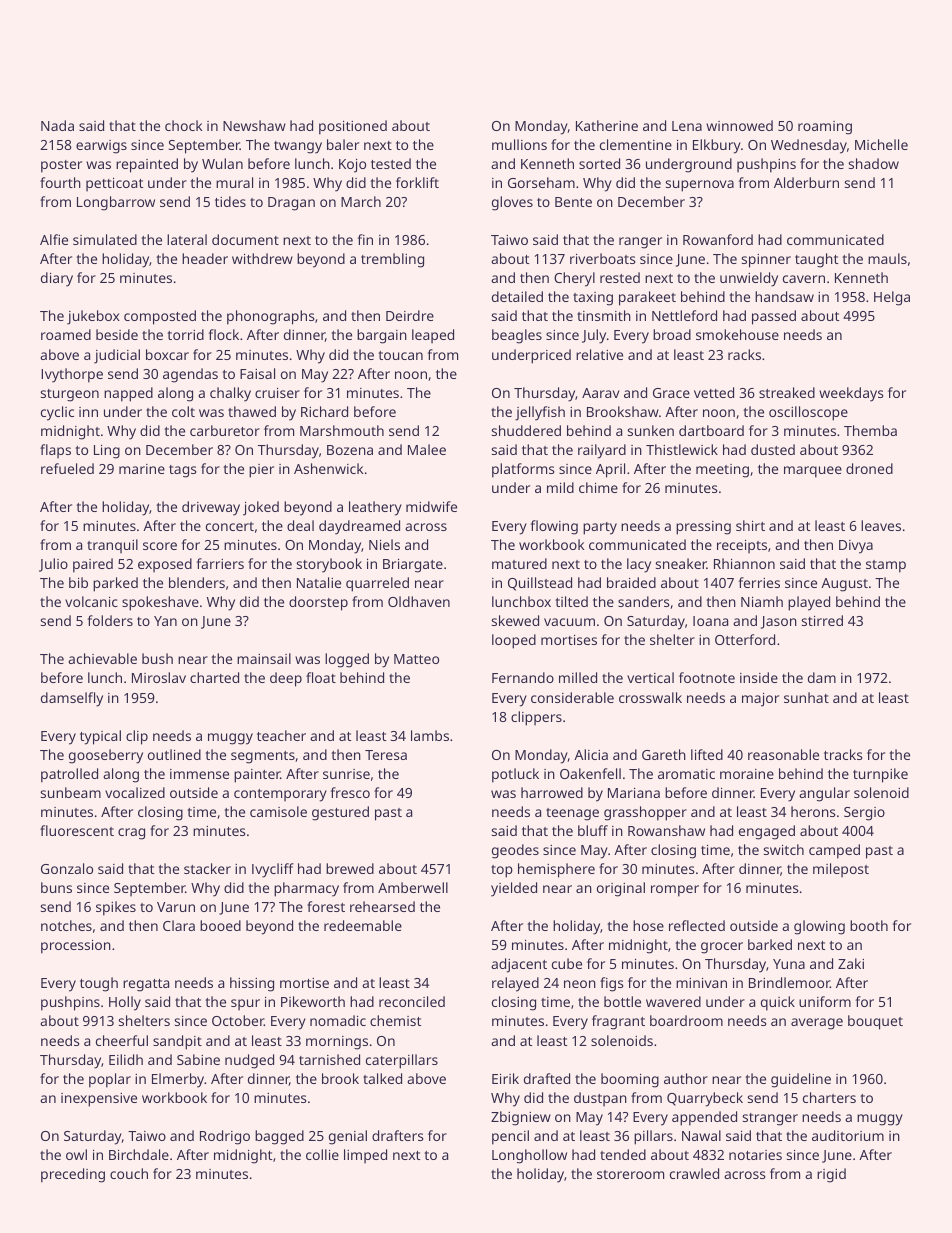 The height and width of the screenshot is (1233, 952). I want to click on Brindlemoor, so click(789, 982).
